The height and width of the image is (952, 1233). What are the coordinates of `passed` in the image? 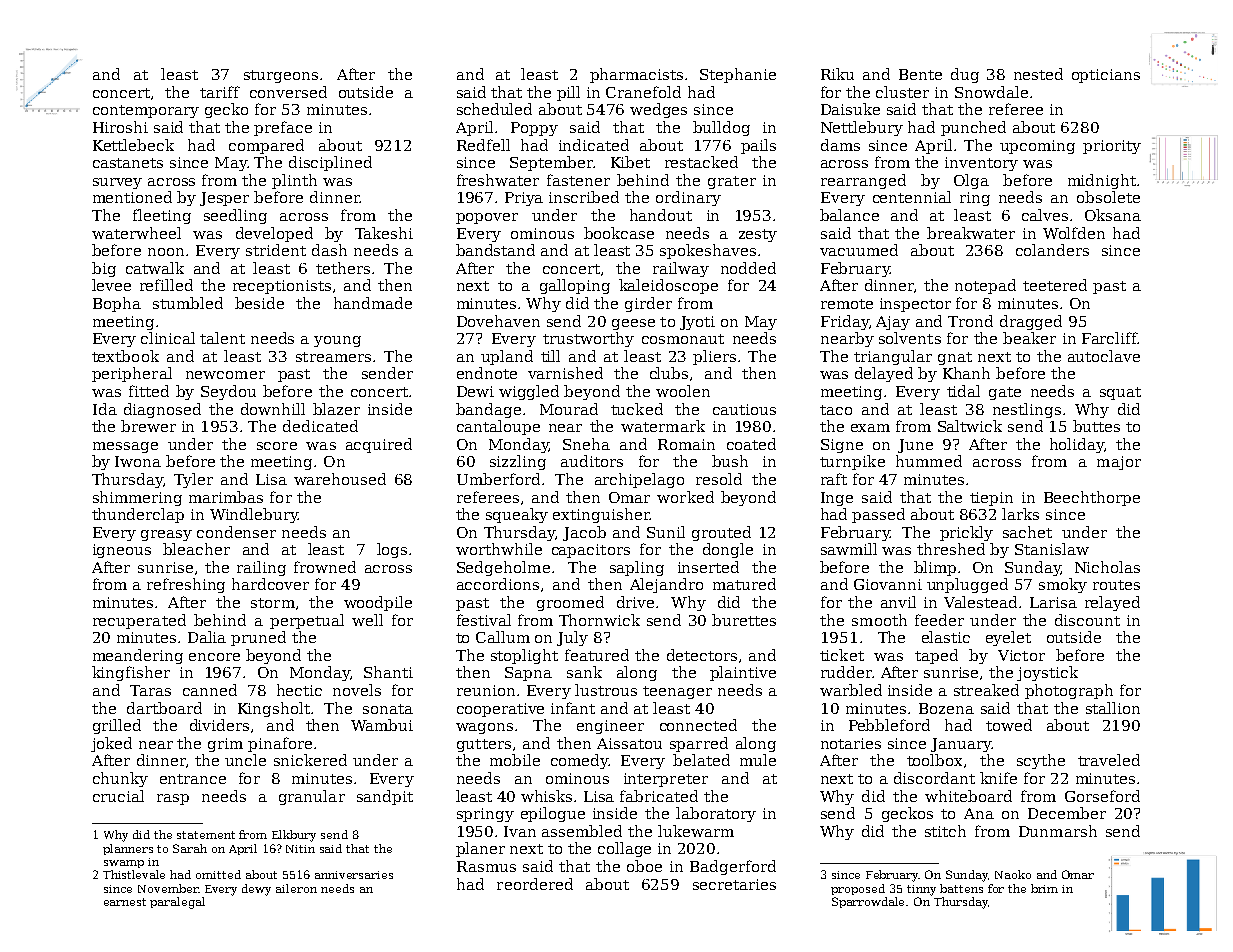 It's located at (878, 515).
